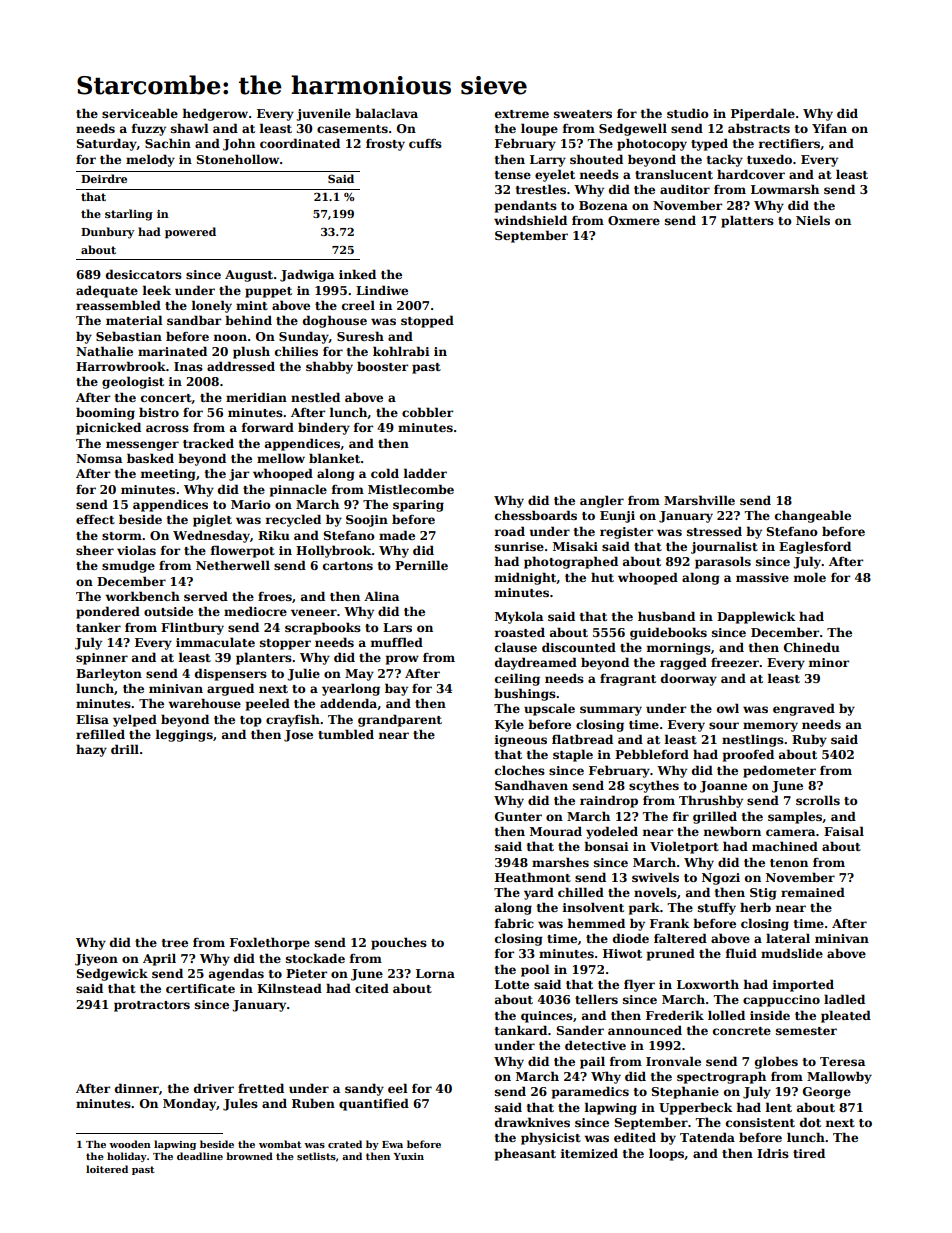  I want to click on Lars, so click(397, 627).
